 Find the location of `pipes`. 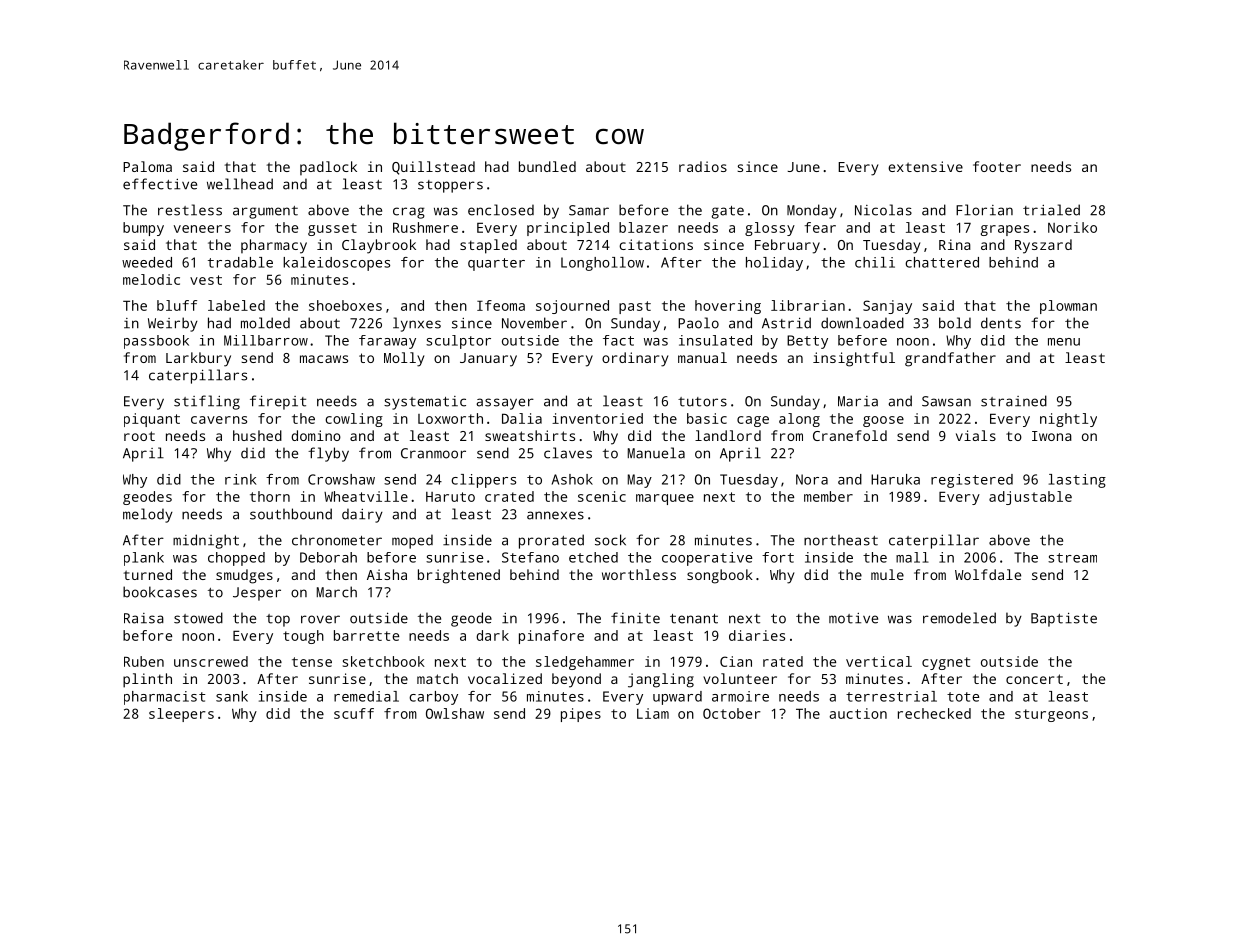

pipes is located at coordinates (581, 715).
